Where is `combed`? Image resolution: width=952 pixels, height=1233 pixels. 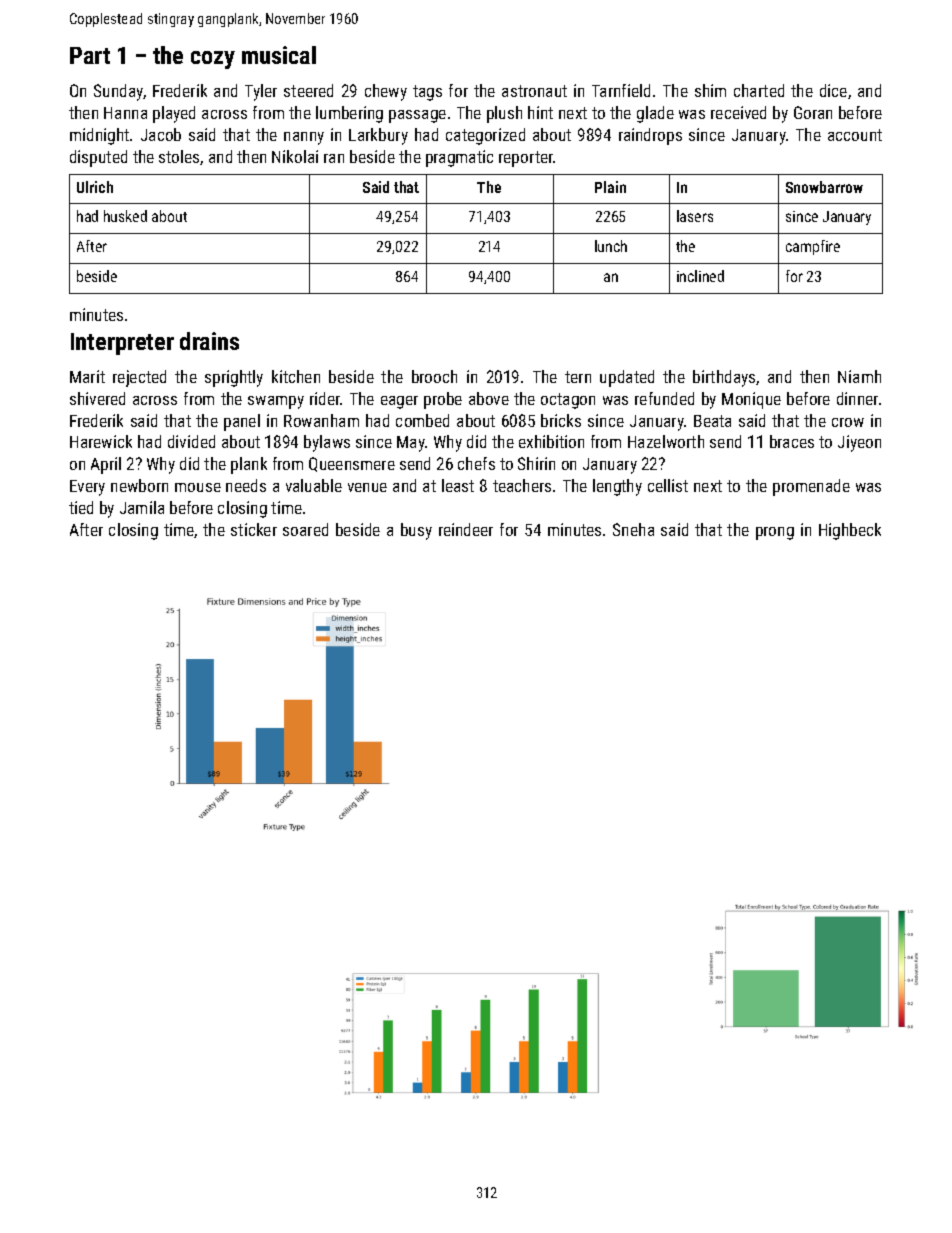 combed is located at coordinates (422, 420).
